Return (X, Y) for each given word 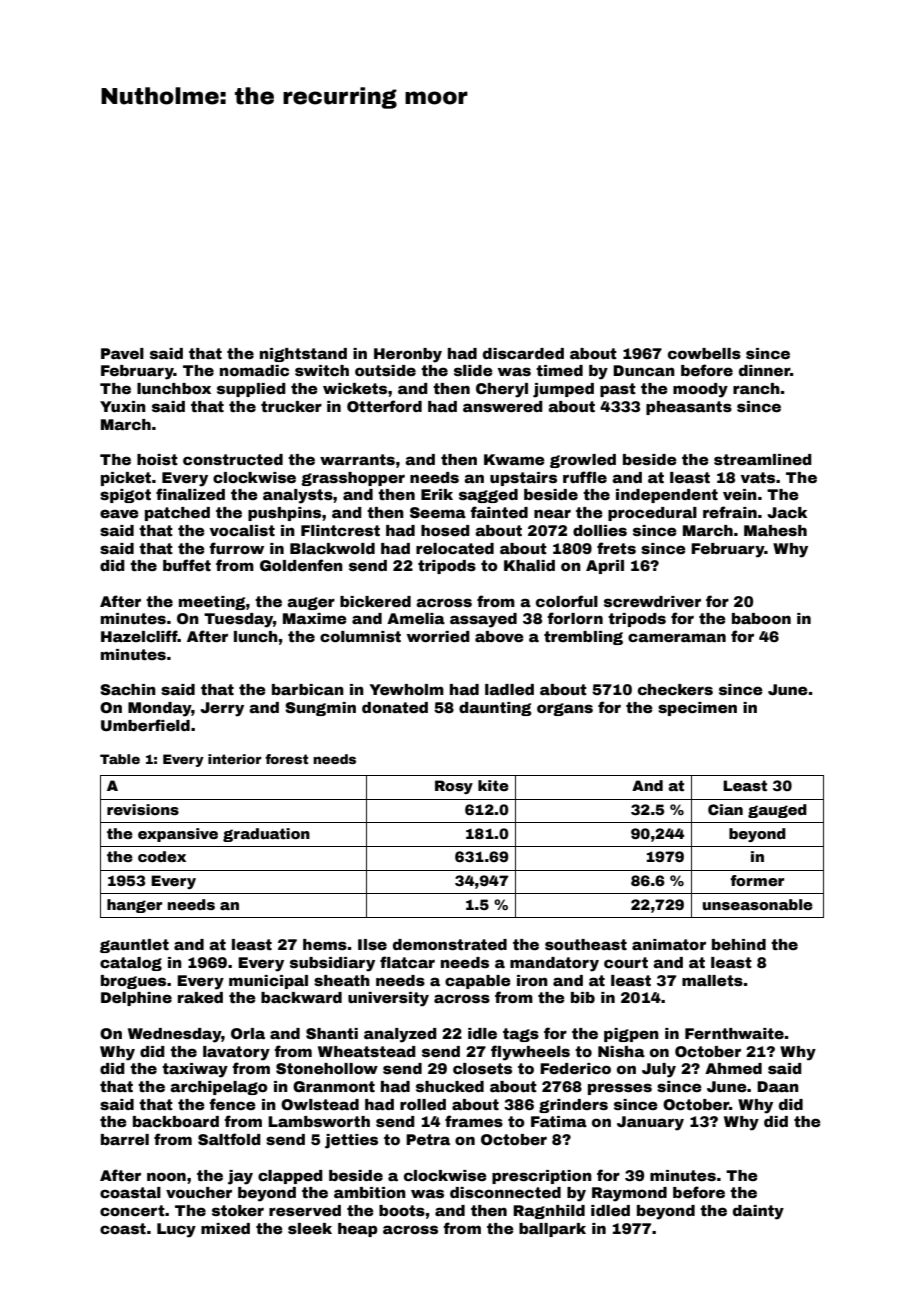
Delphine (136, 999)
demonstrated (450, 944)
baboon (761, 618)
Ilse (372, 944)
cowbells (704, 353)
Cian (725, 809)
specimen (697, 709)
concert (132, 1210)
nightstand (303, 355)
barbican (308, 689)
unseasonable (758, 904)
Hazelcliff (139, 636)
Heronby (408, 355)
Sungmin (320, 709)
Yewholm (406, 689)
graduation (266, 835)
